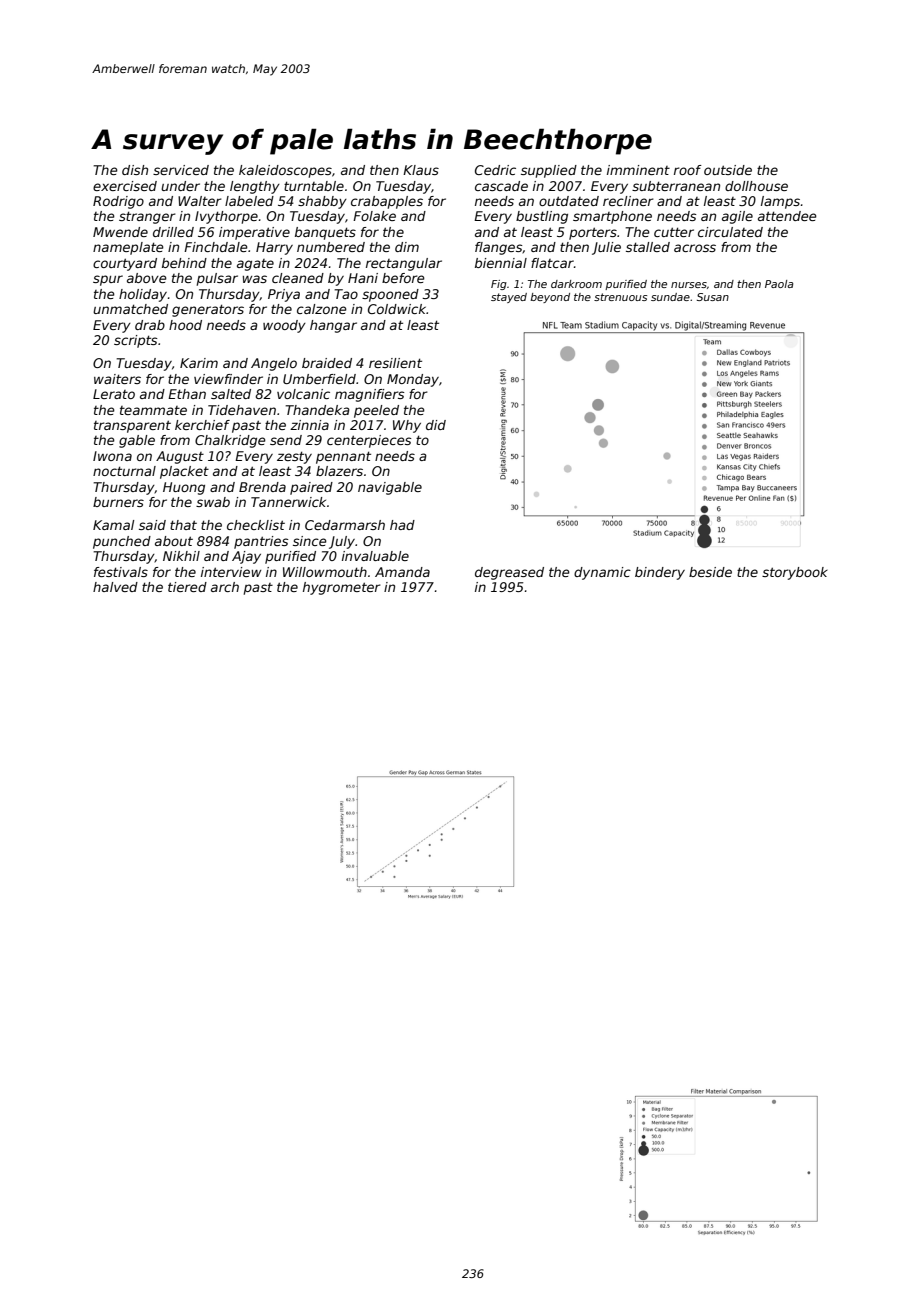 The width and height of the screenshot is (924, 1308). I want to click on Cedric, so click(495, 170).
